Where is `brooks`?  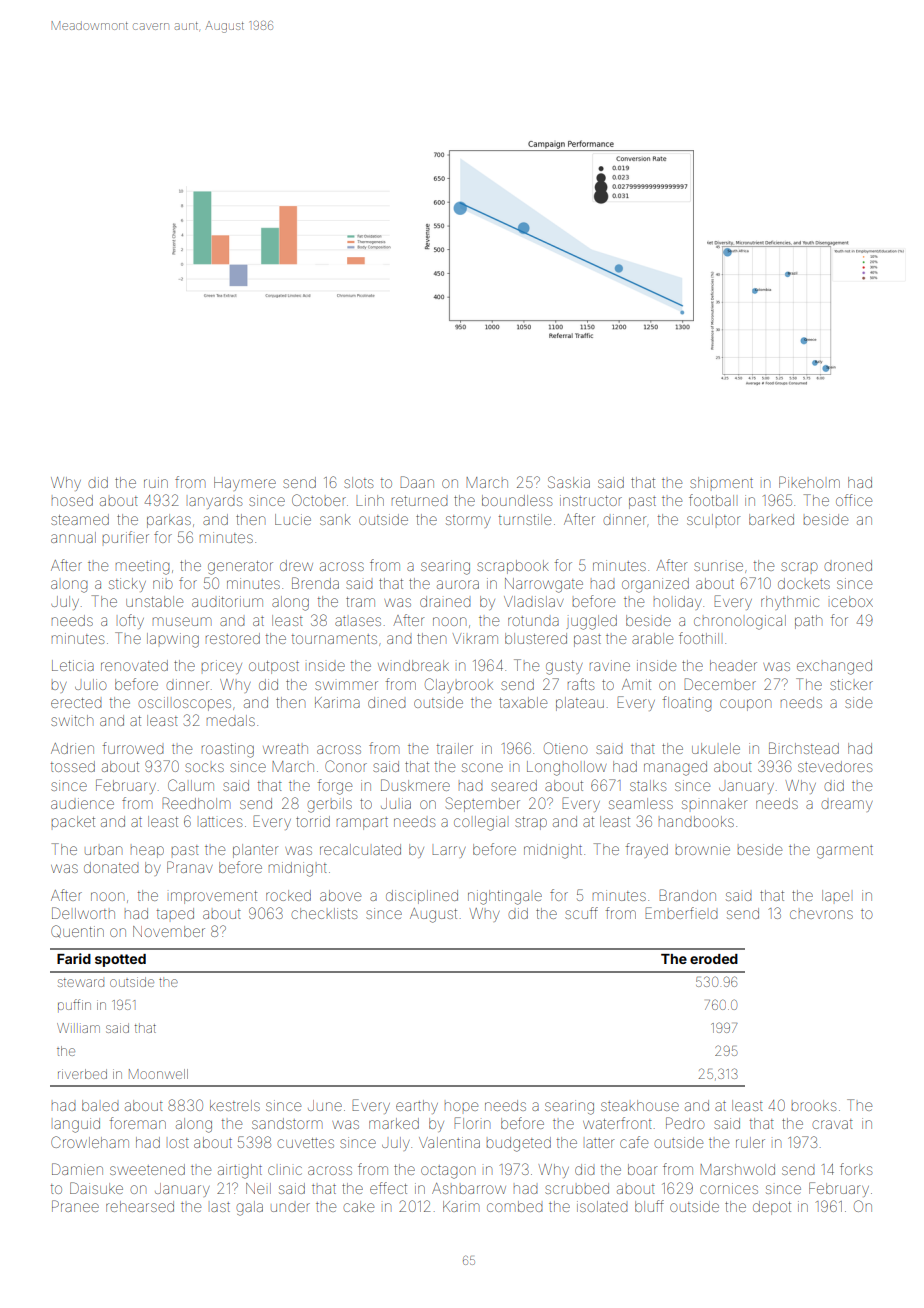
brooks is located at coordinates (814, 1105).
